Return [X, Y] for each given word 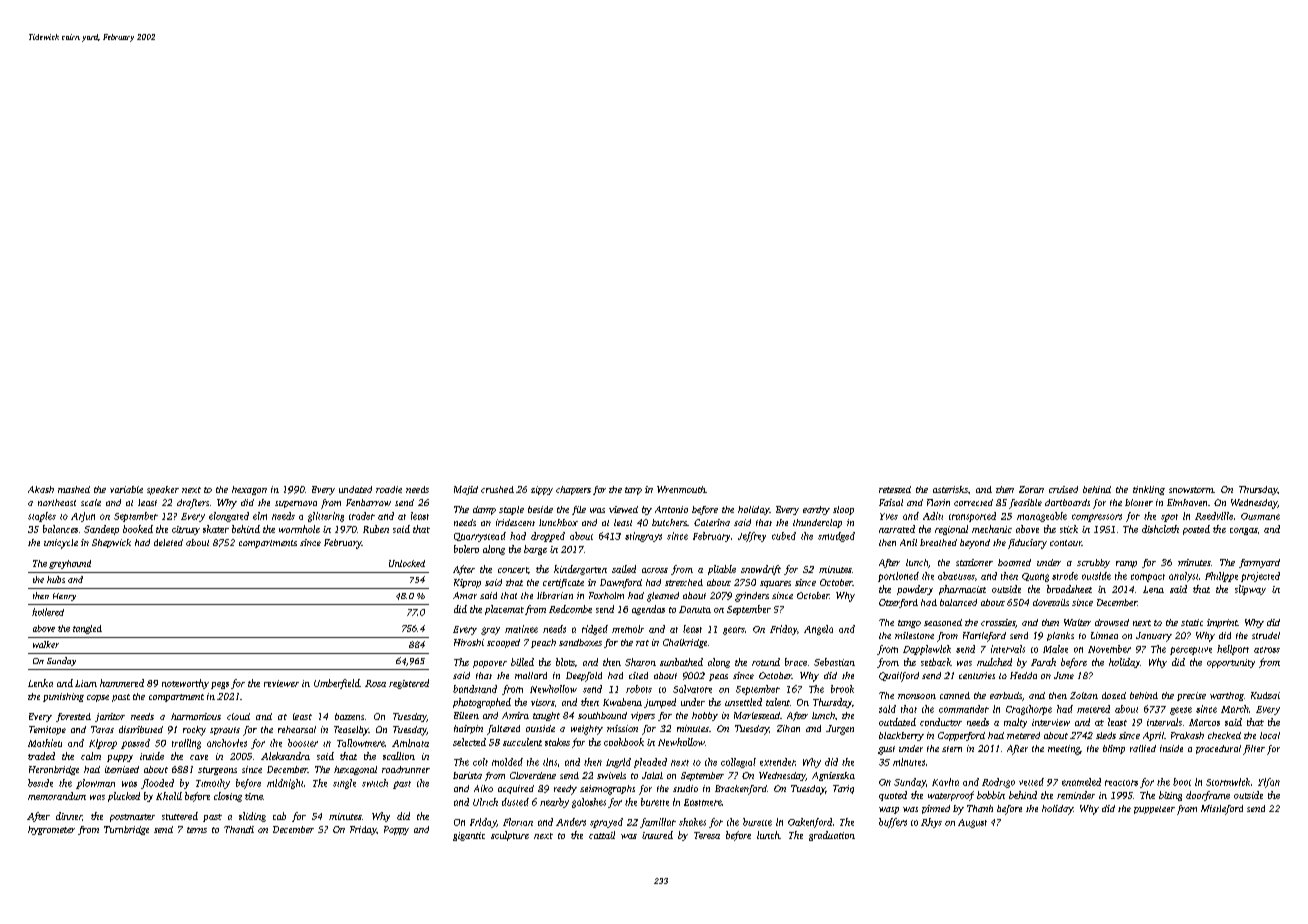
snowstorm [1191, 490]
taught [546, 716]
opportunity [1231, 663]
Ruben [376, 529]
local [1270, 735]
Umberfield [337, 684]
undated [355, 489]
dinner [69, 816]
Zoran [1031, 489]
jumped [660, 703]
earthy [816, 510]
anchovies [227, 743]
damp [484, 510]
